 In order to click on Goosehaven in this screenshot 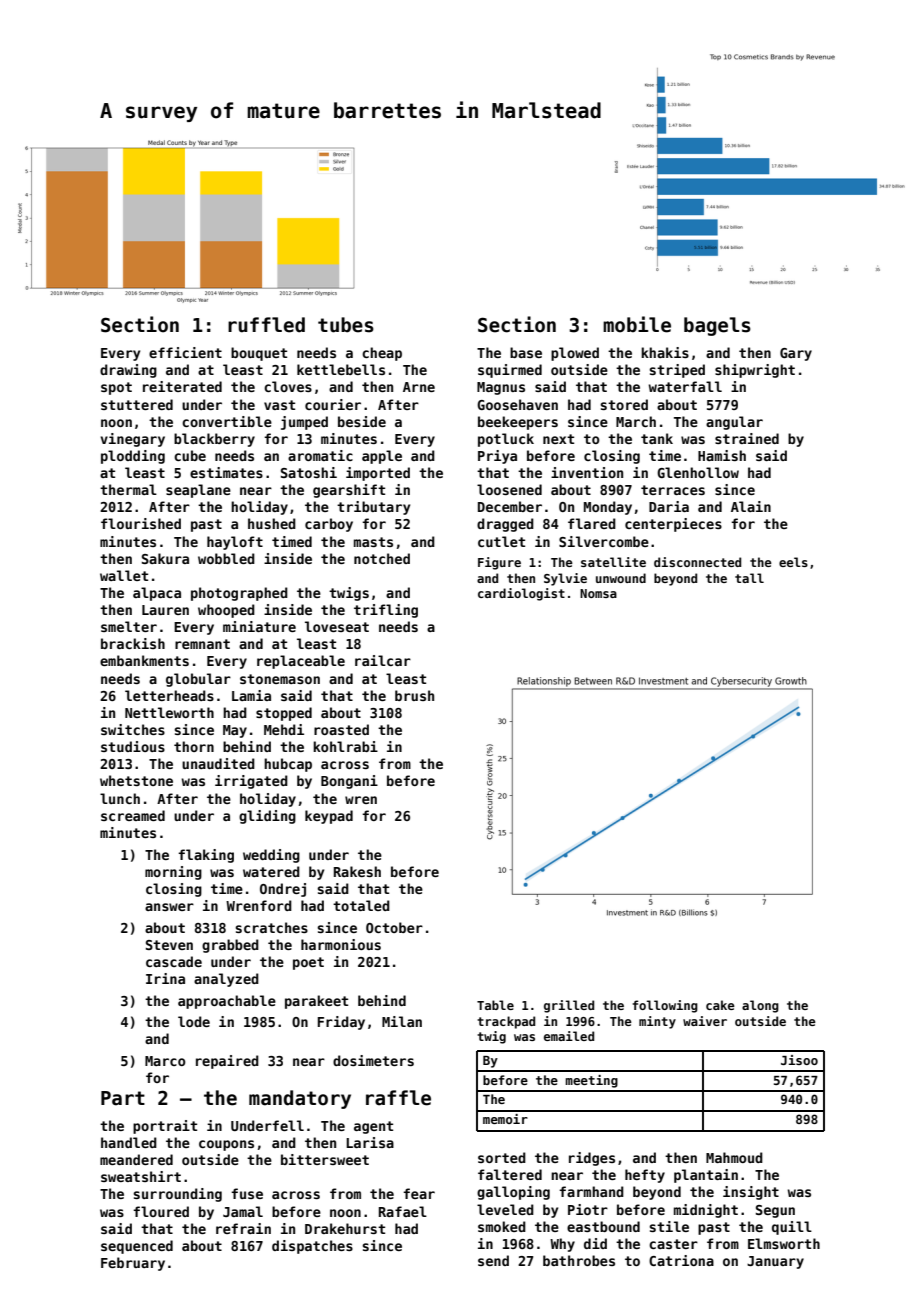, I will do `click(517, 404)`.
